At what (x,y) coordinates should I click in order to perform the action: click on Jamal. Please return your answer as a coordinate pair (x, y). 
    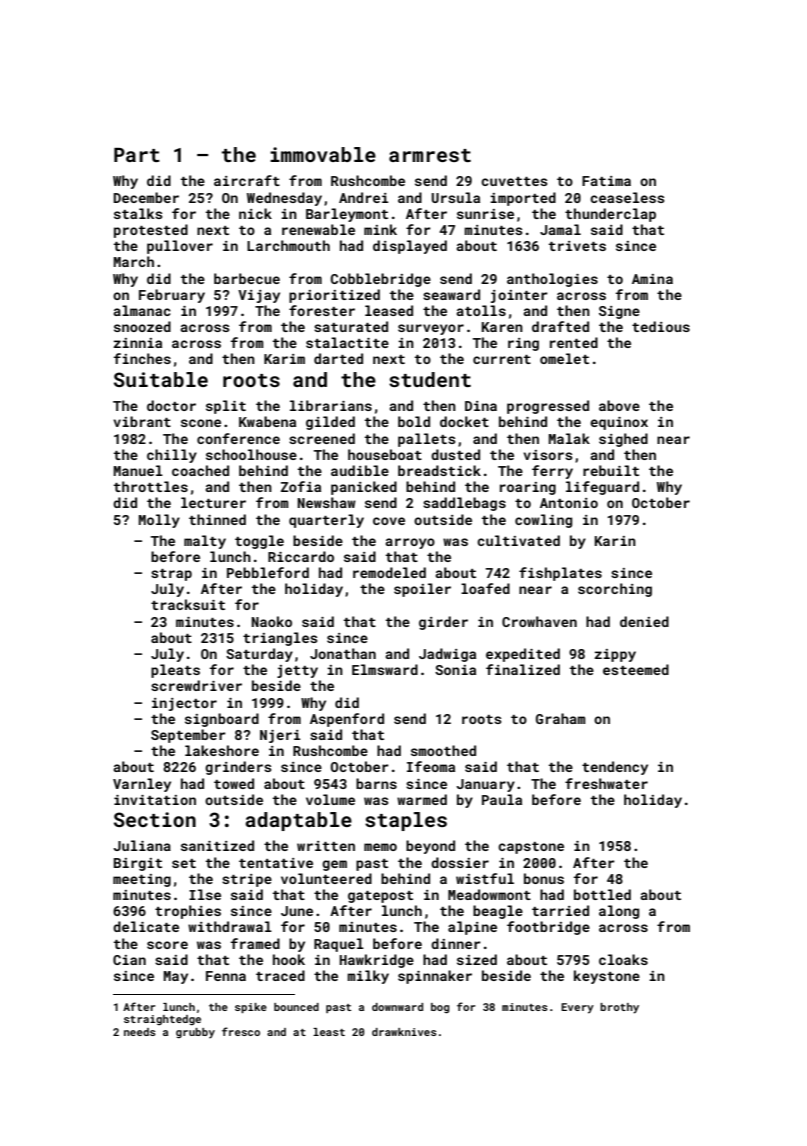
    Looking at the image, I should click on (560, 229).
